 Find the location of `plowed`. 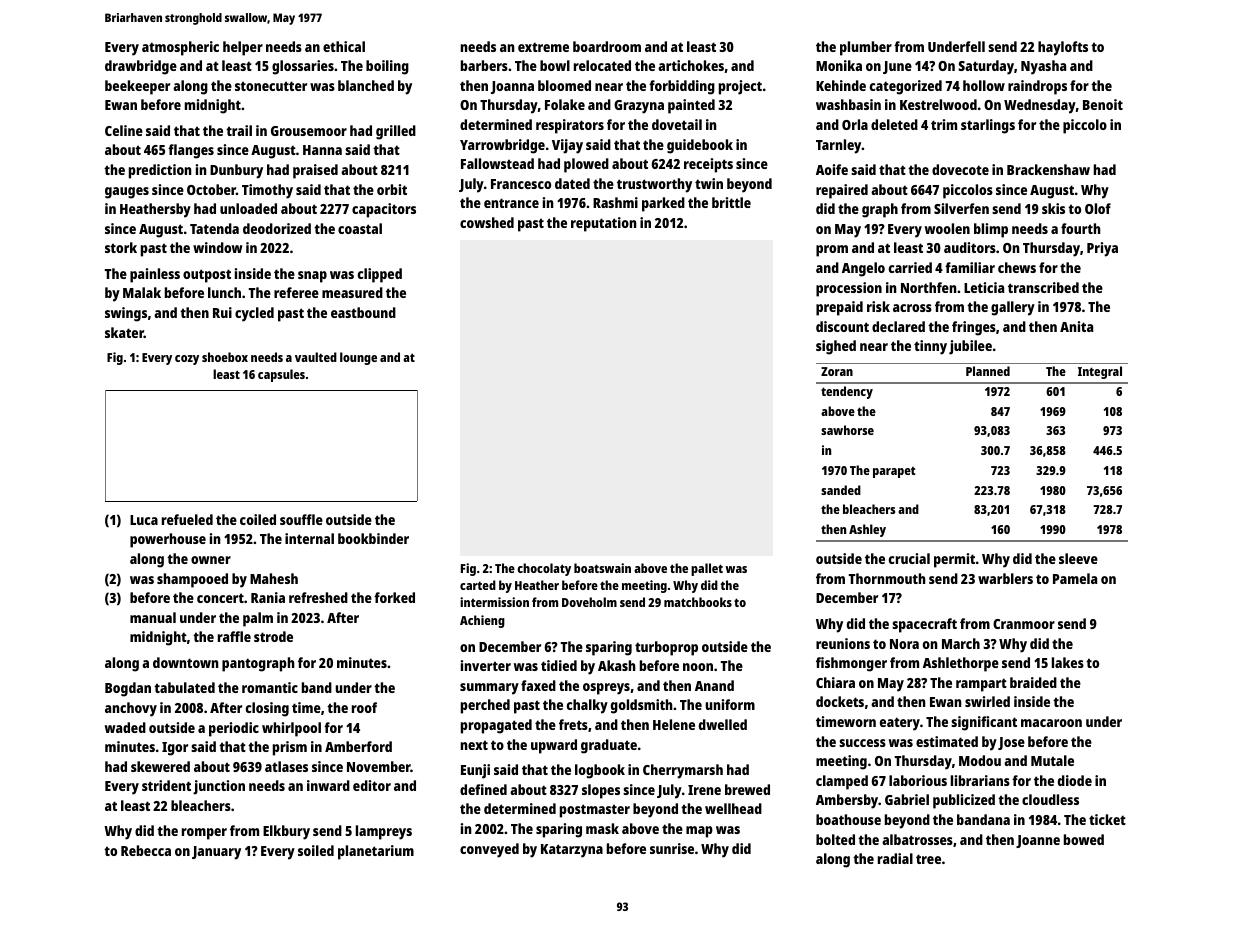

plowed is located at coordinates (586, 165).
